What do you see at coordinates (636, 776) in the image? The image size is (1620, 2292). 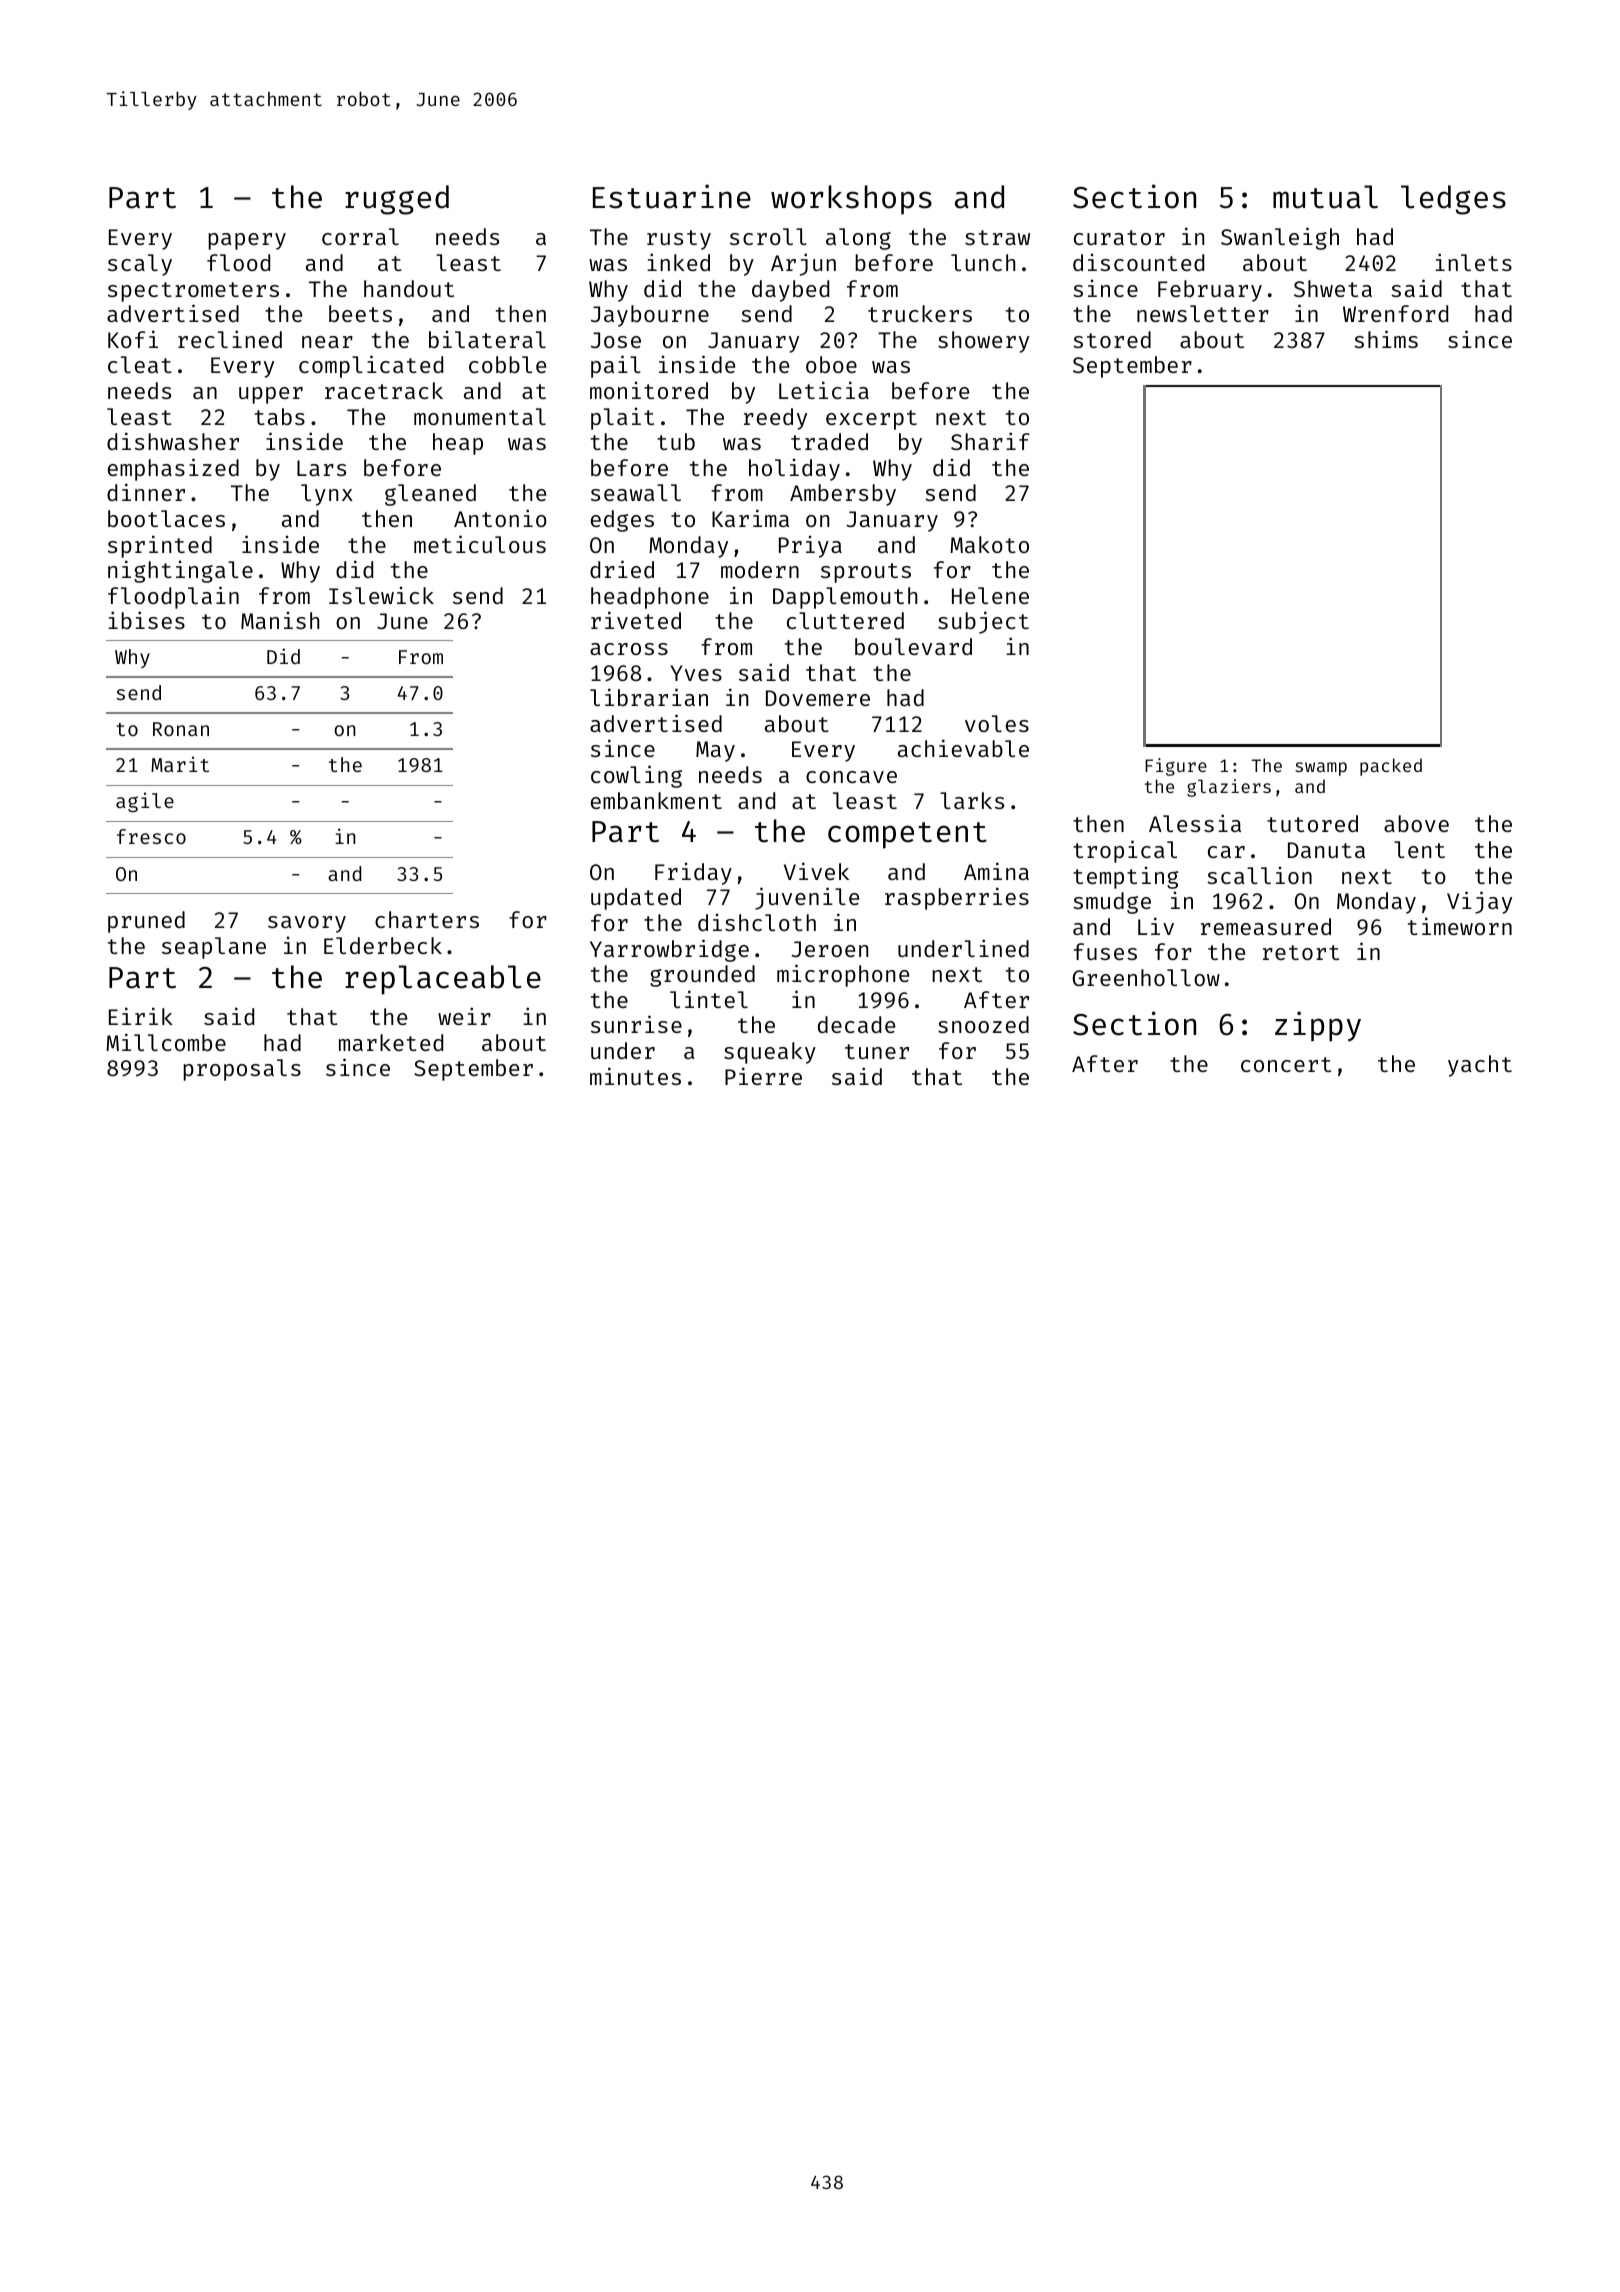 I see `cowling` at bounding box center [636, 776].
